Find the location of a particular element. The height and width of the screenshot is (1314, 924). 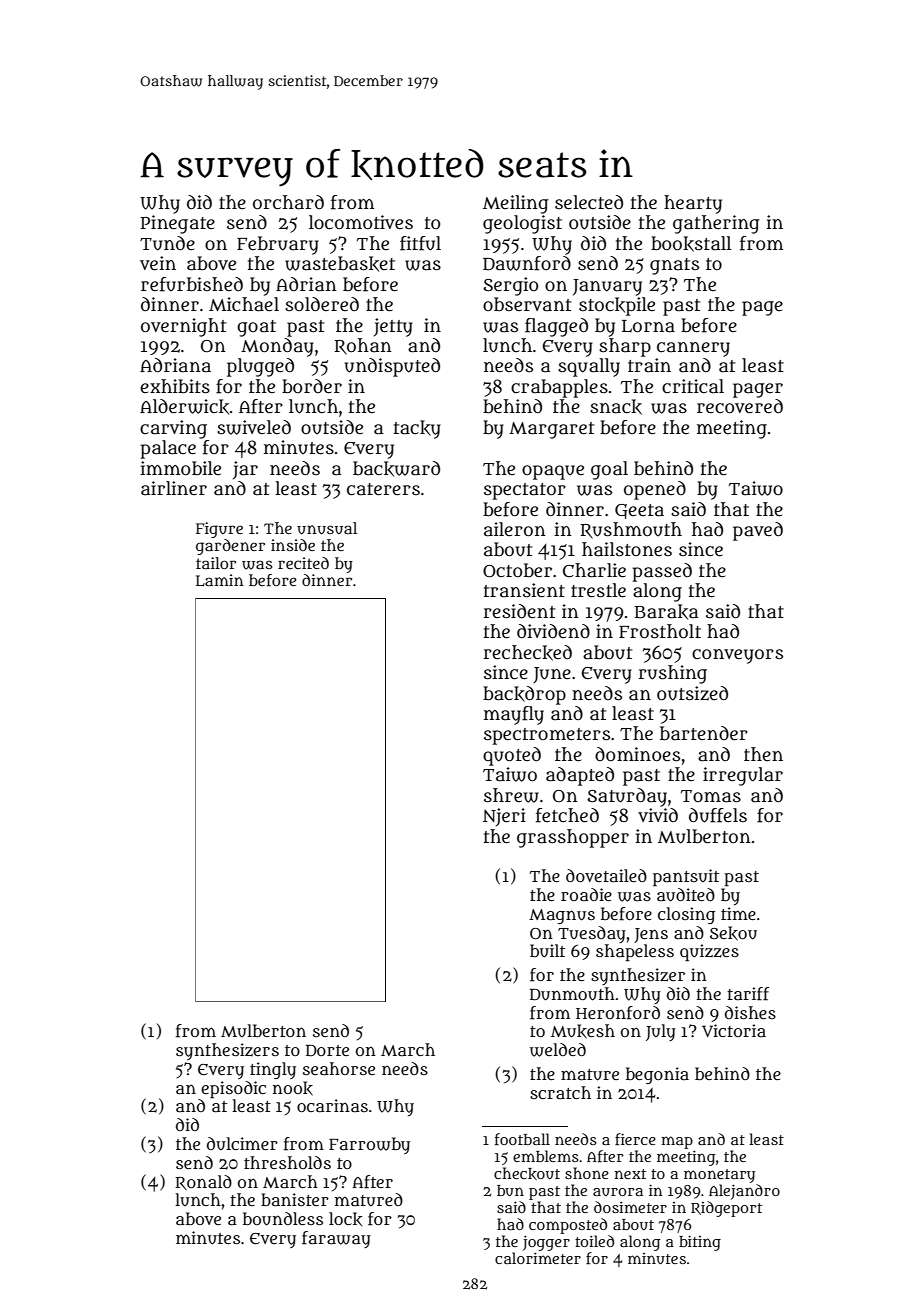

faraway is located at coordinates (336, 1239).
